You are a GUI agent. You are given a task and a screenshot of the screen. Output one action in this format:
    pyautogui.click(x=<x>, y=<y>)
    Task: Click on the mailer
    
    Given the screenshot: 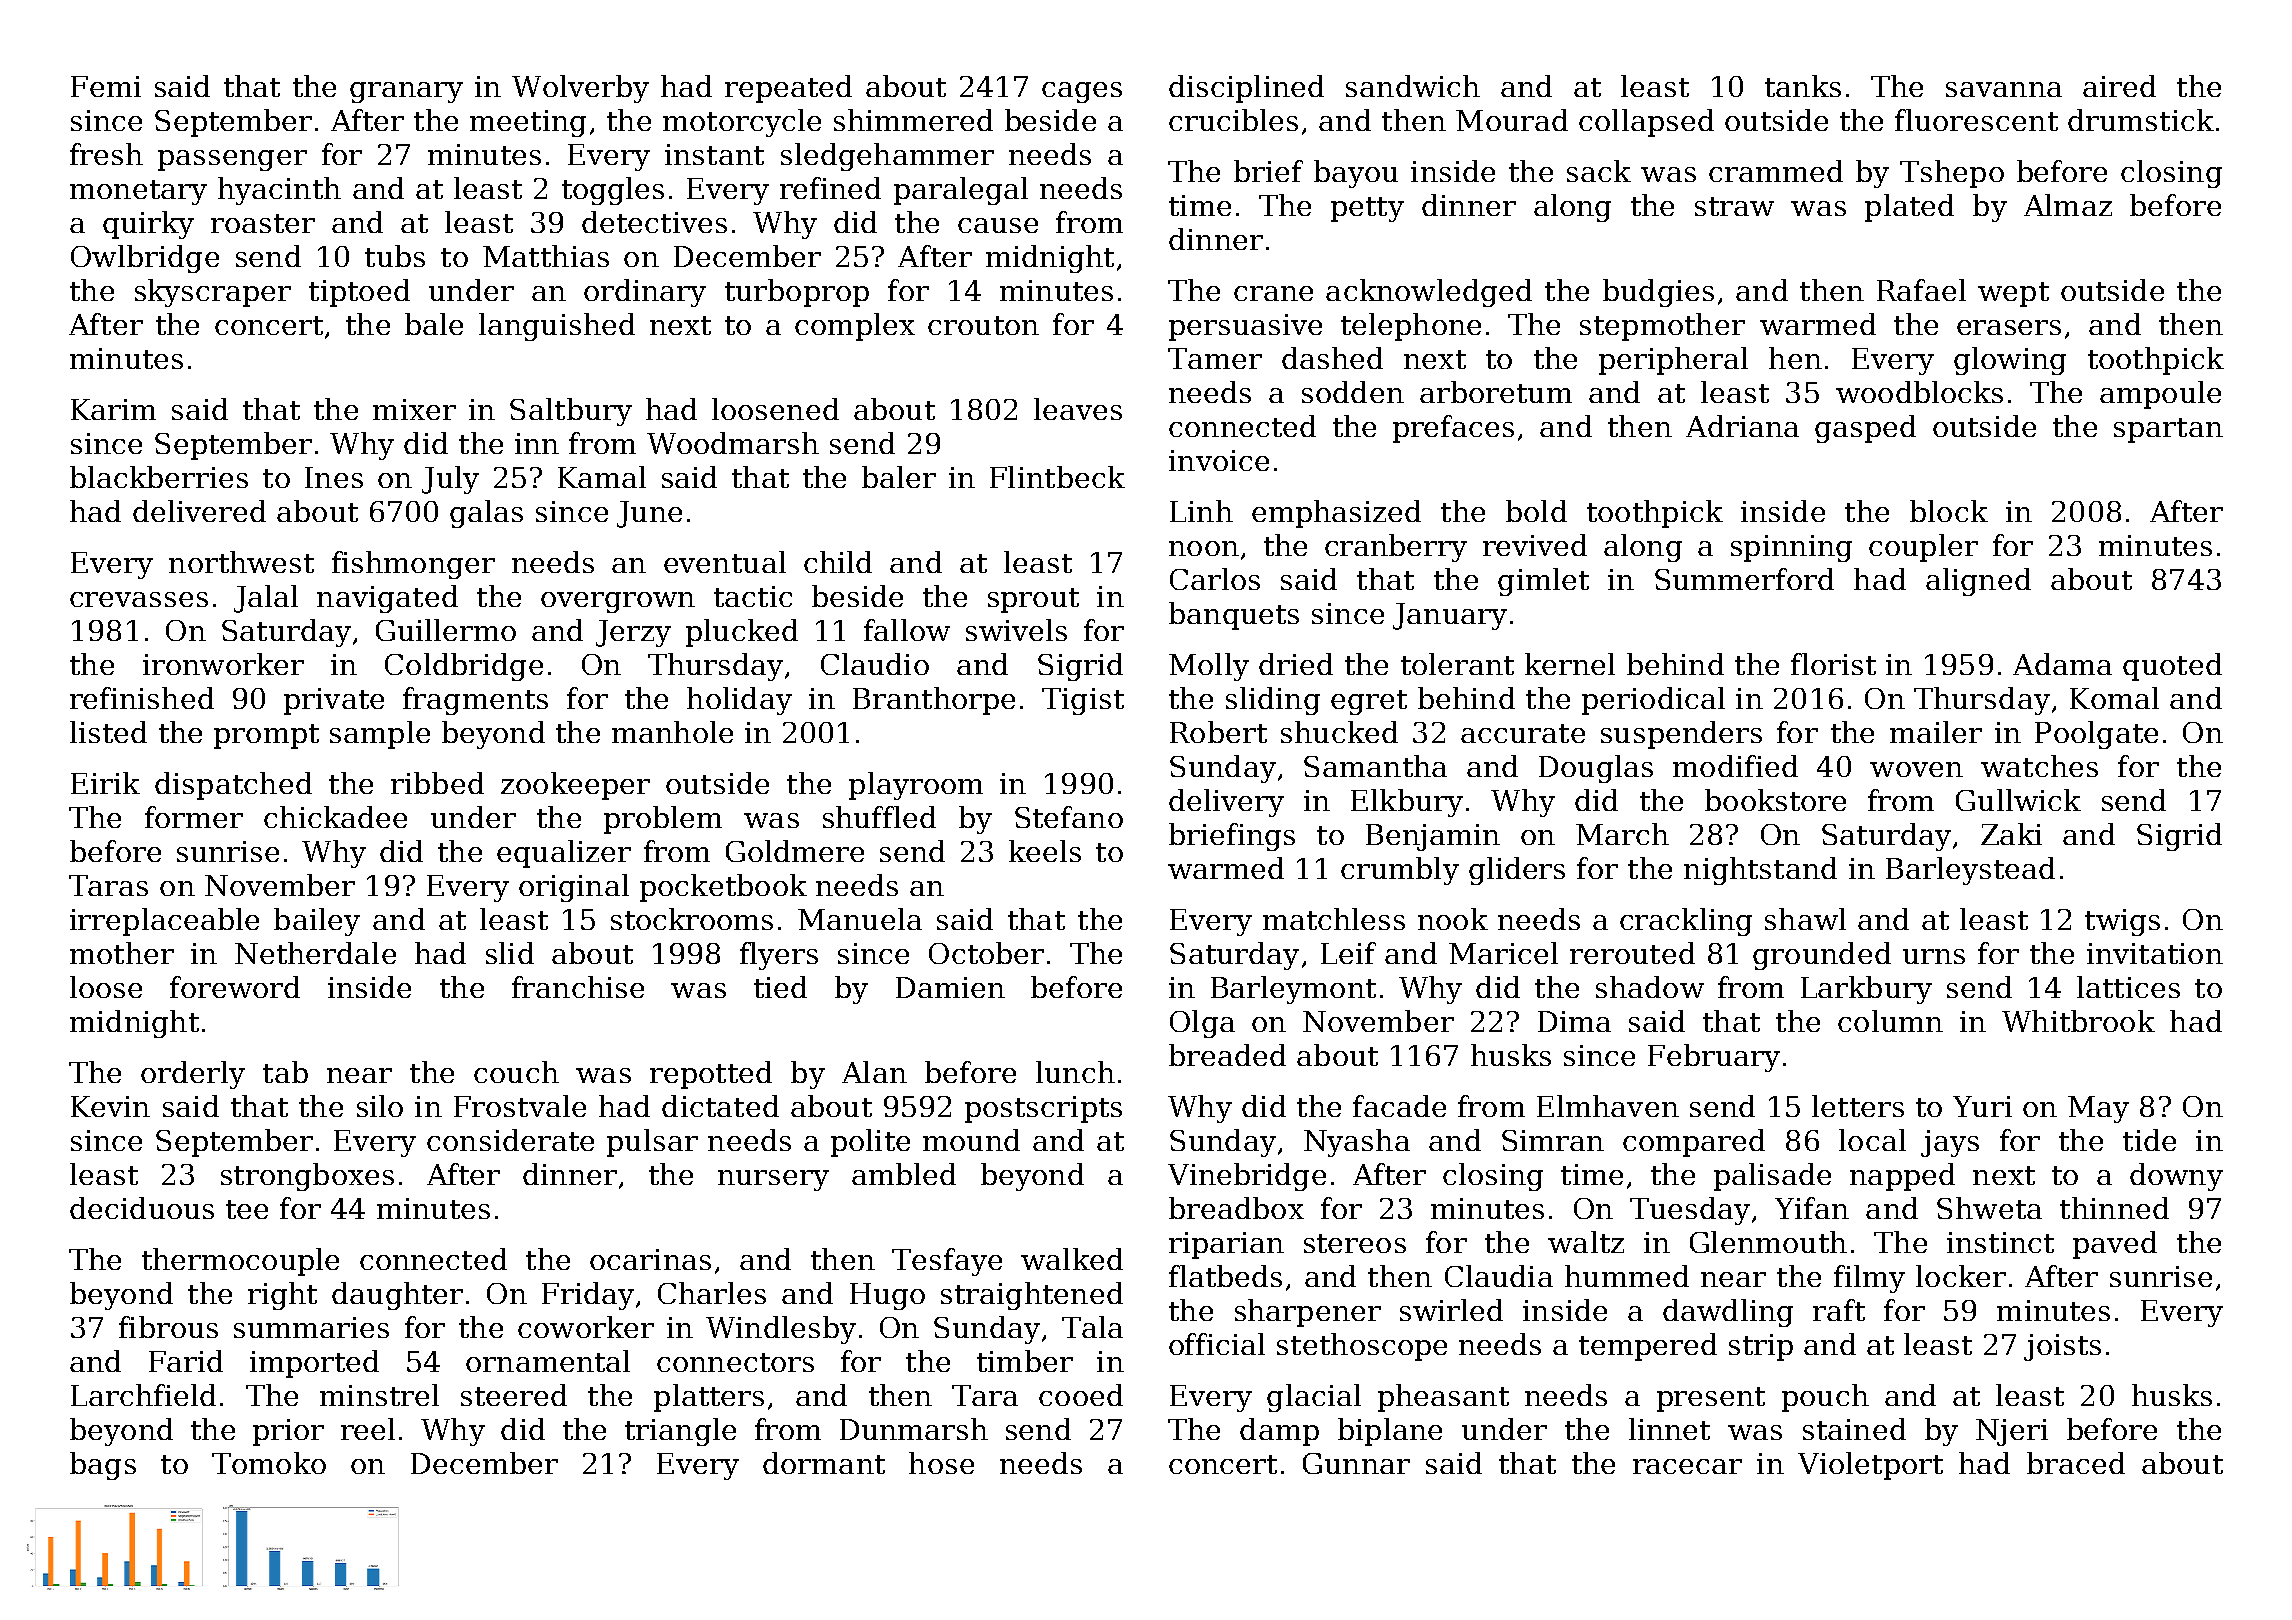 What is the action you would take?
    pyautogui.click(x=1936, y=732)
